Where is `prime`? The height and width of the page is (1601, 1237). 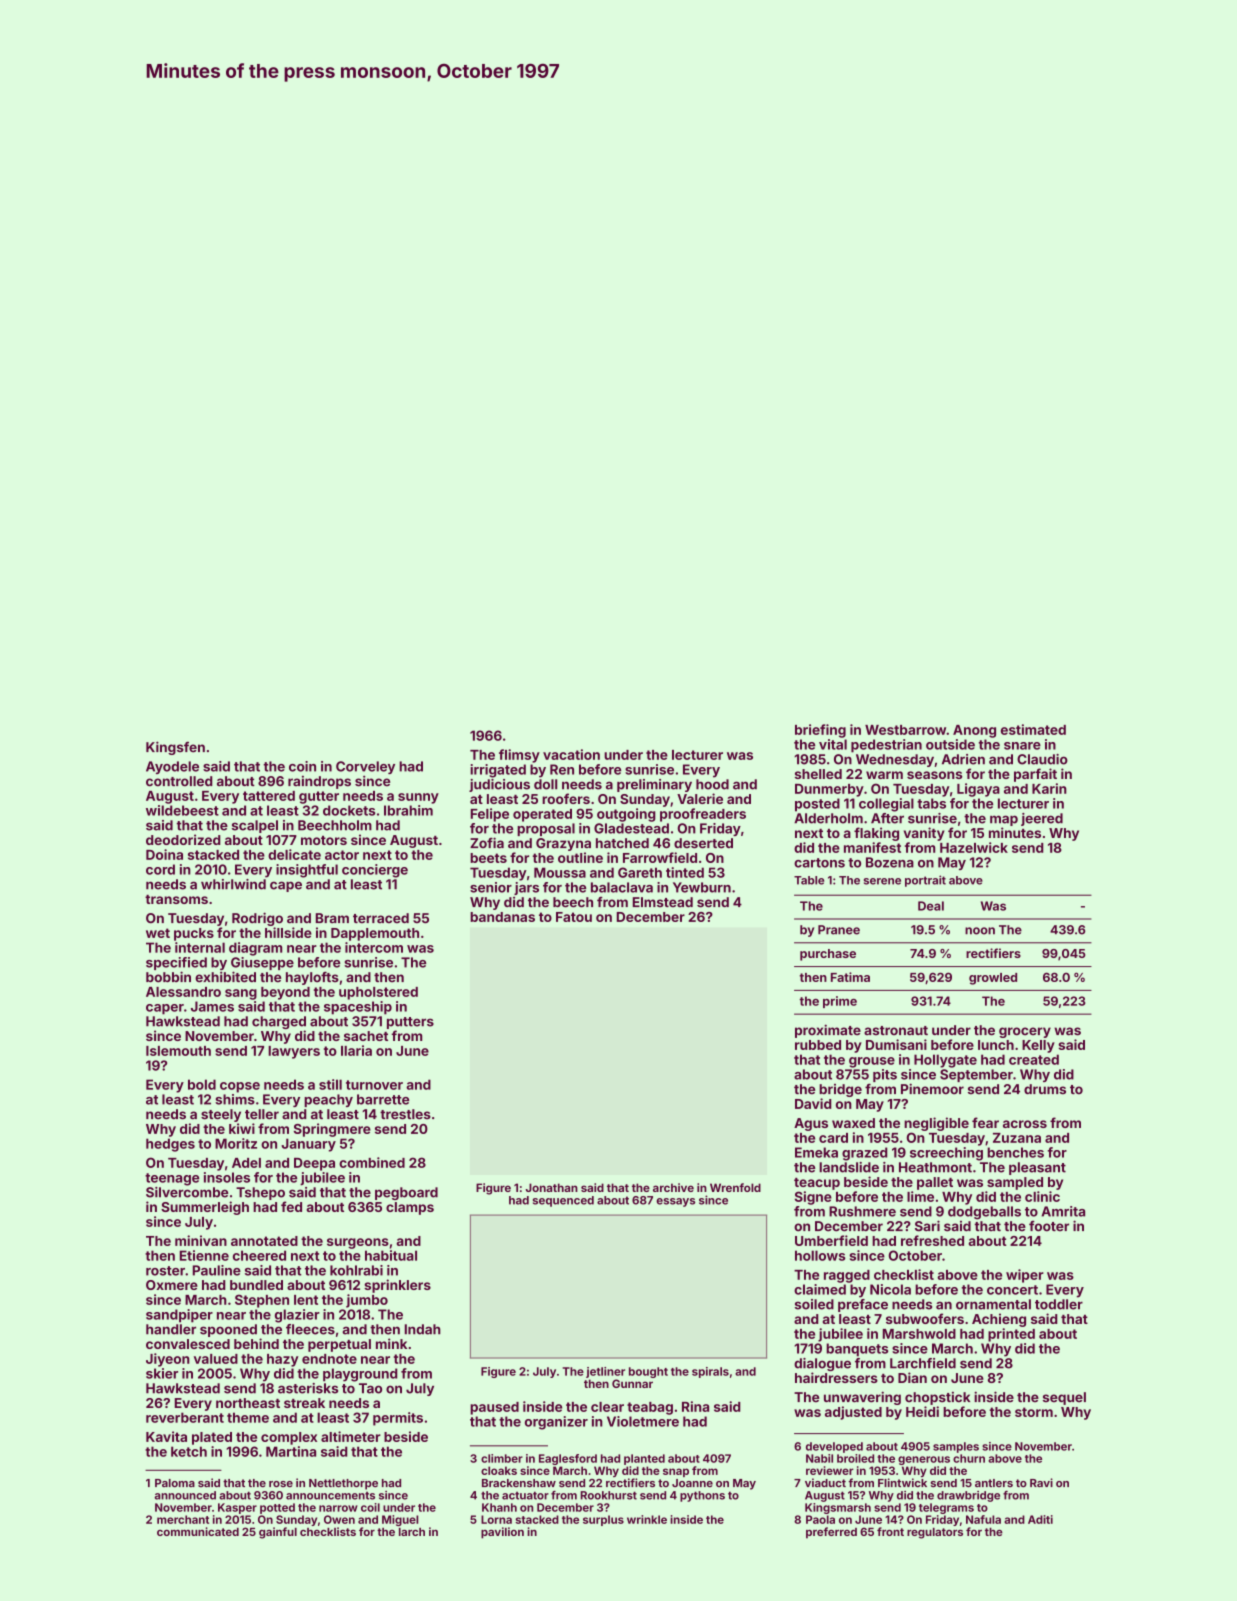 prime is located at coordinates (840, 1002).
